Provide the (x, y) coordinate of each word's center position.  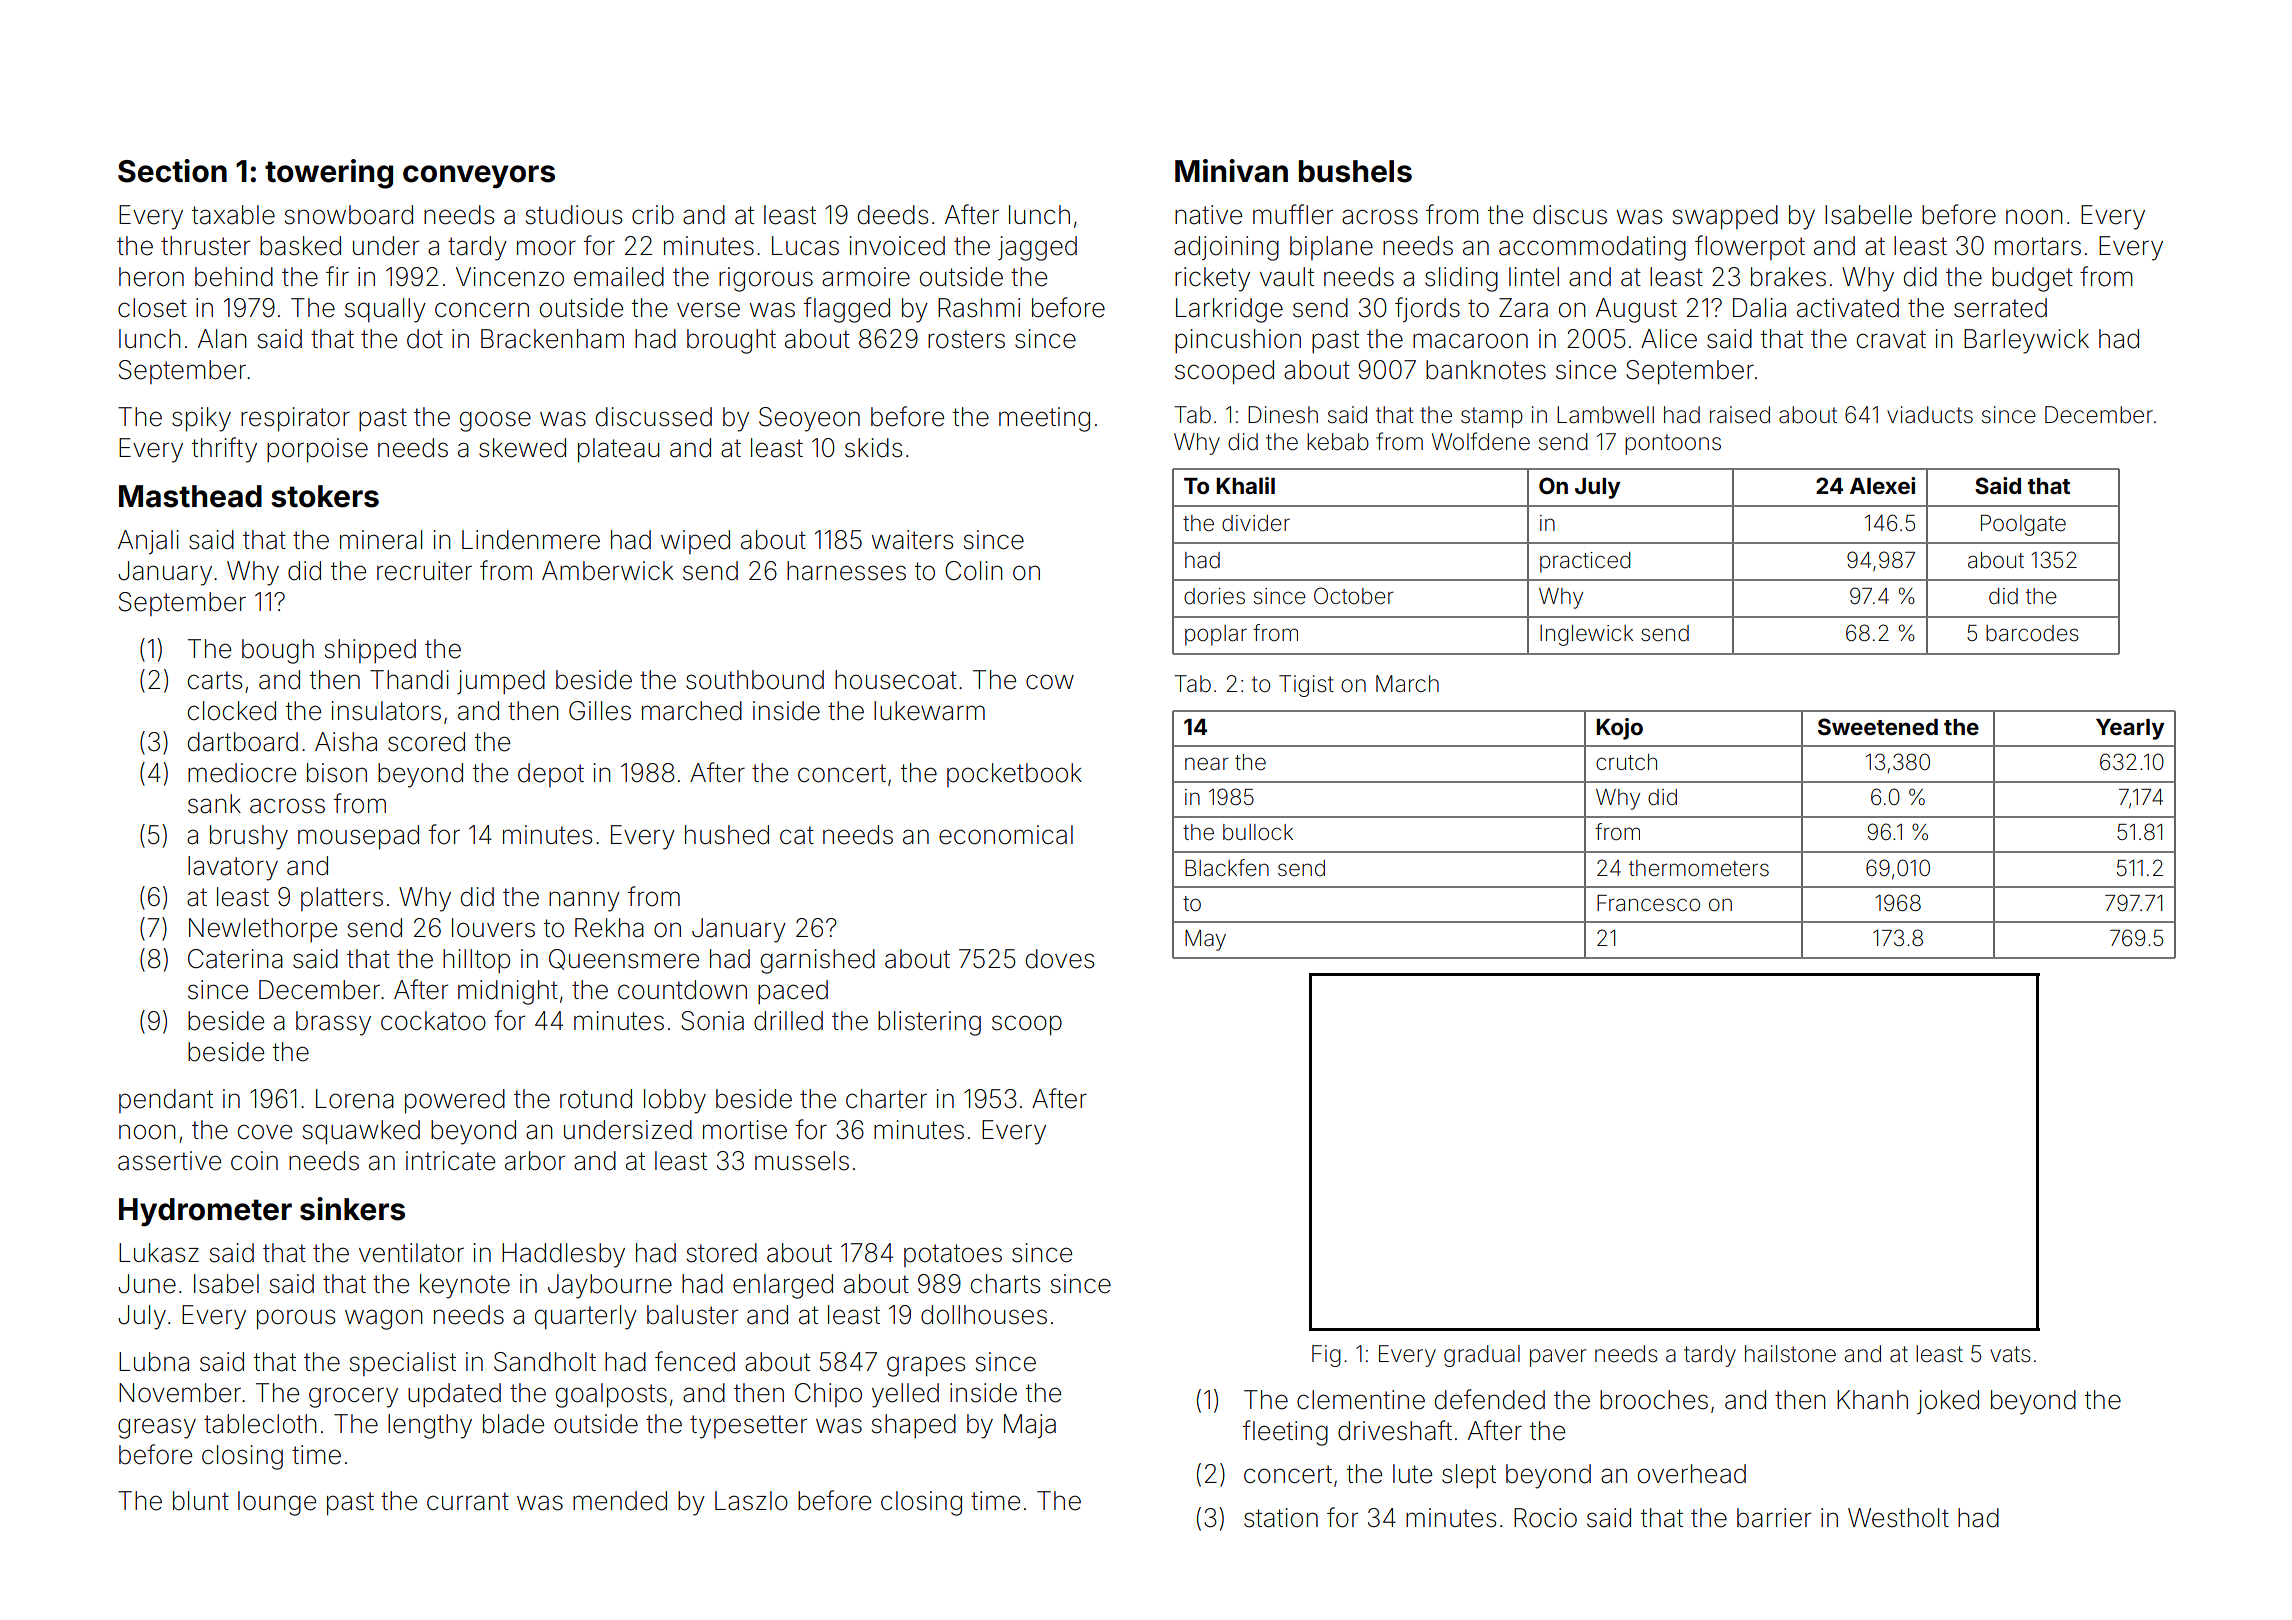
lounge (277, 1503)
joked (1948, 1402)
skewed (522, 448)
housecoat (896, 680)
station (1281, 1518)
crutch (1626, 762)
